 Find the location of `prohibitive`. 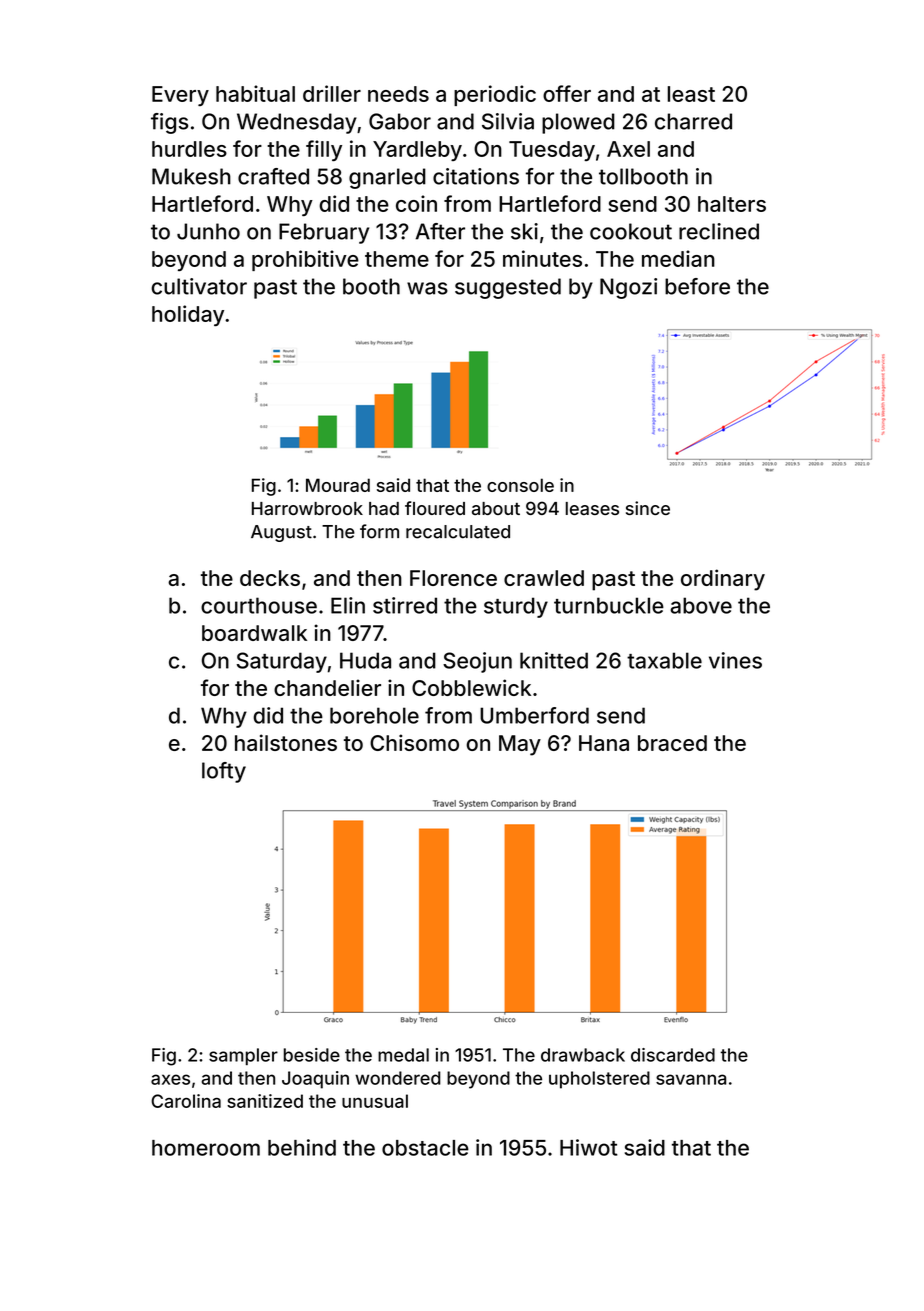

prohibitive is located at coordinates (305, 260).
